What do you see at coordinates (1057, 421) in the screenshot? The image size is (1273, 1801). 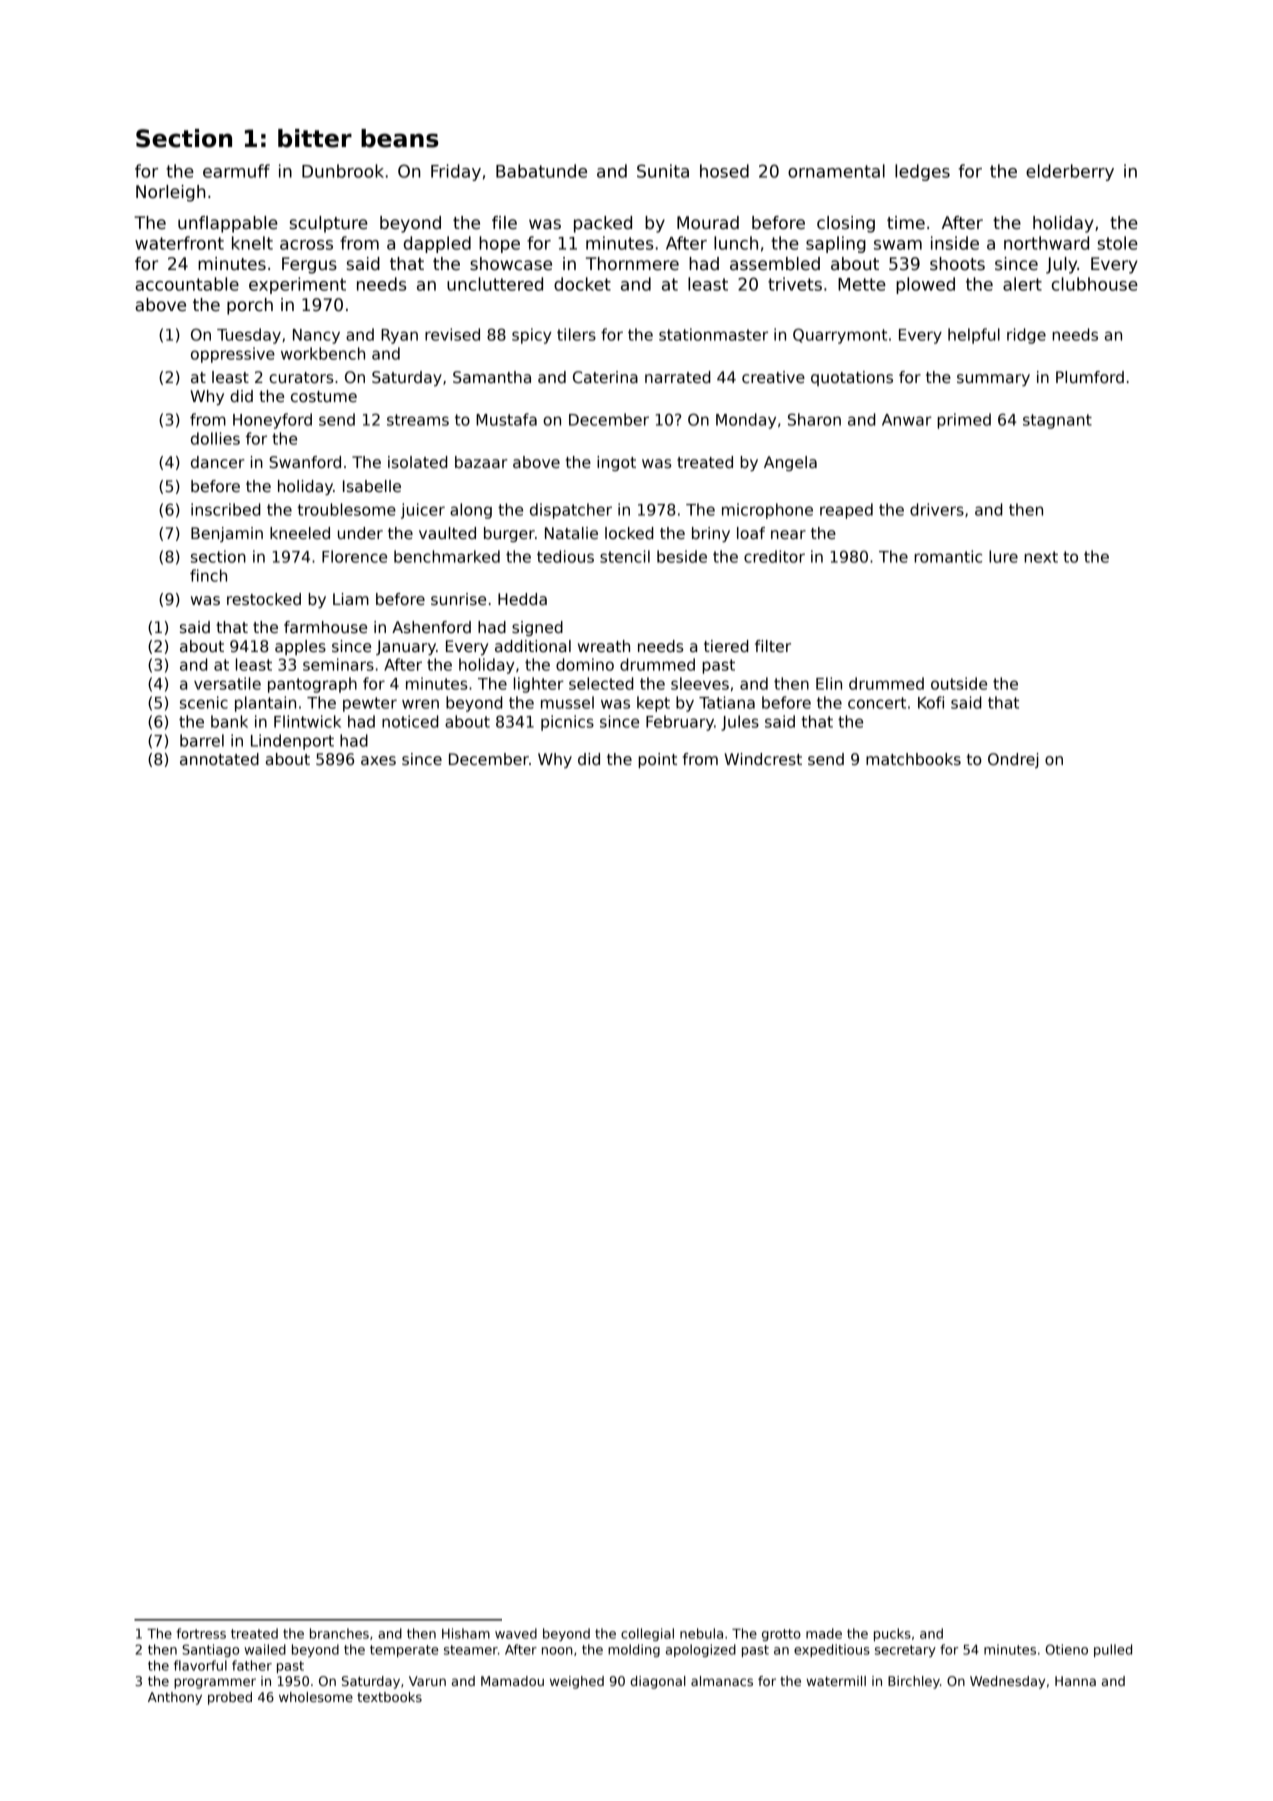 I see `stagnant` at bounding box center [1057, 421].
